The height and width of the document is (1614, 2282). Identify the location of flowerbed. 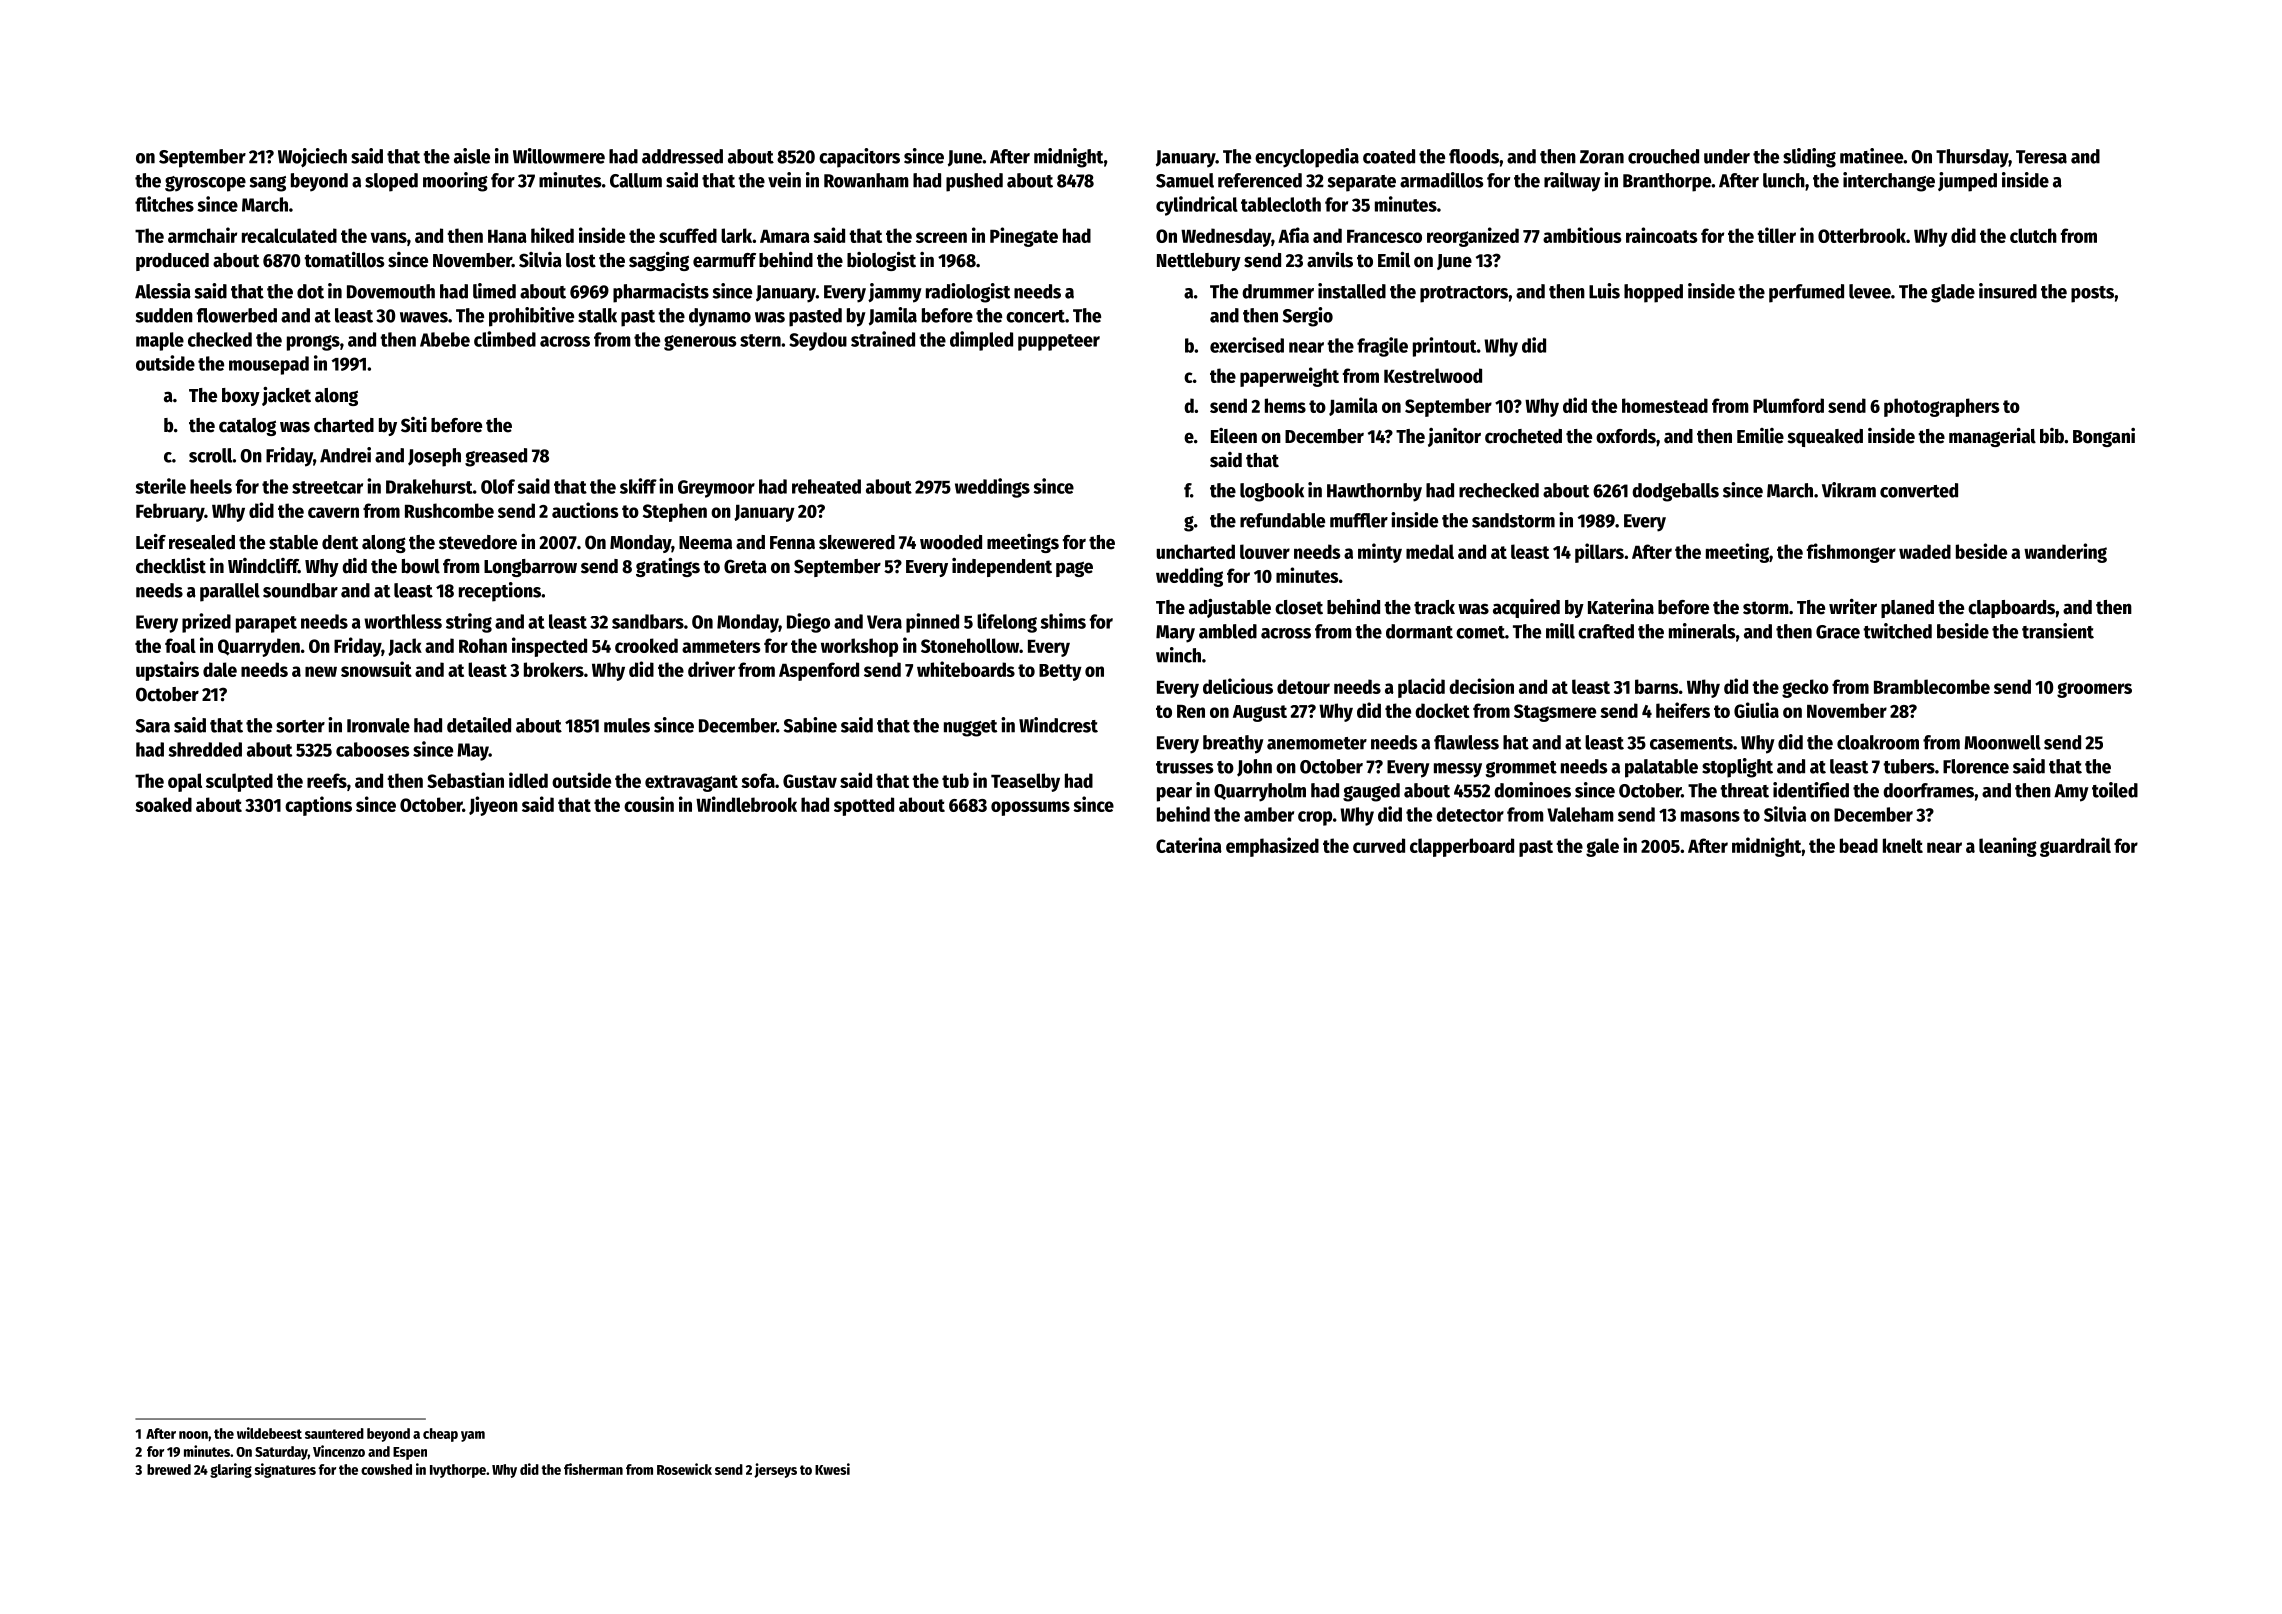
(237, 315).
